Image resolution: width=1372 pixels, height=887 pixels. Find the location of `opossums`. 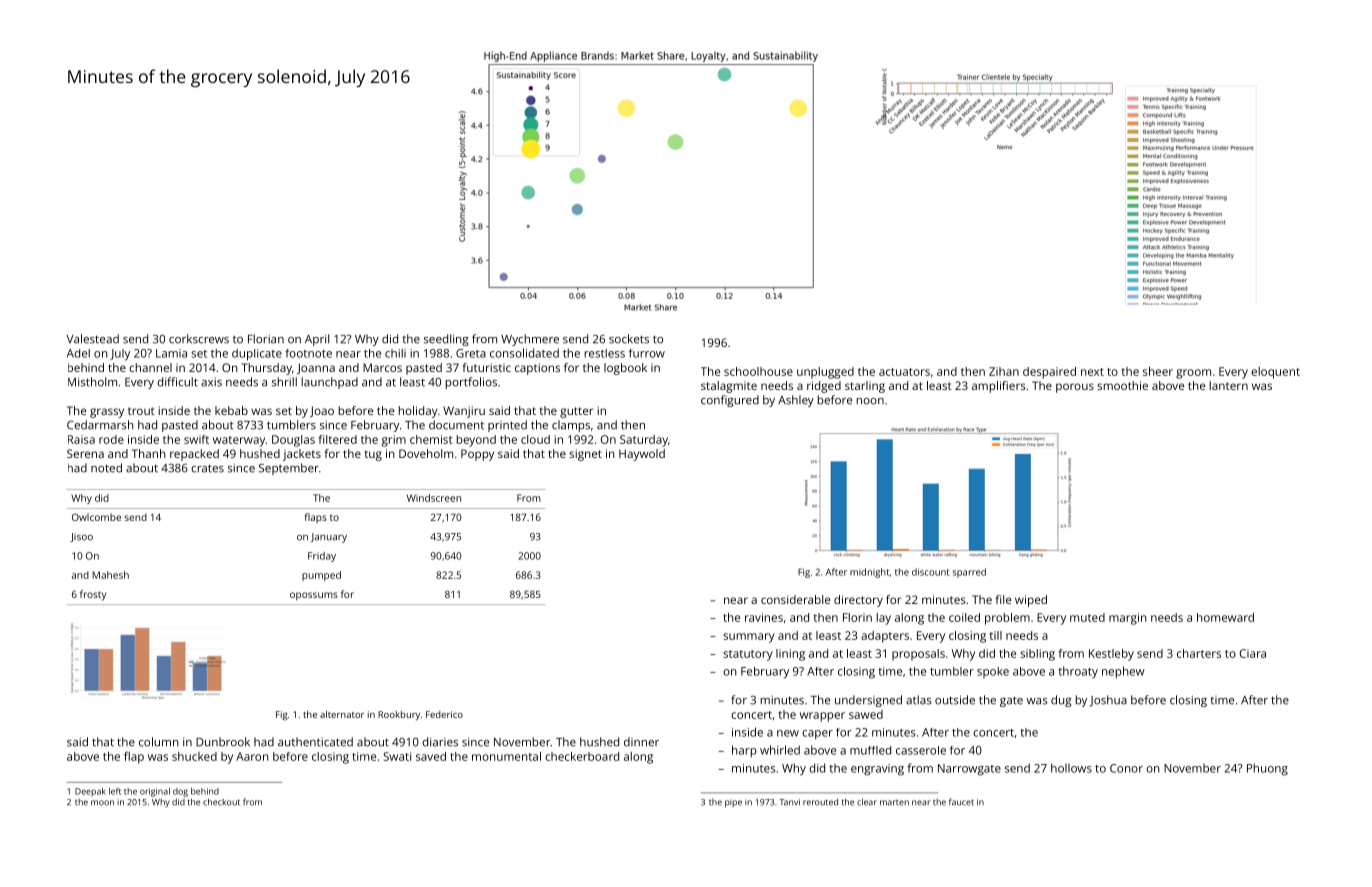

opossums is located at coordinates (314, 596).
